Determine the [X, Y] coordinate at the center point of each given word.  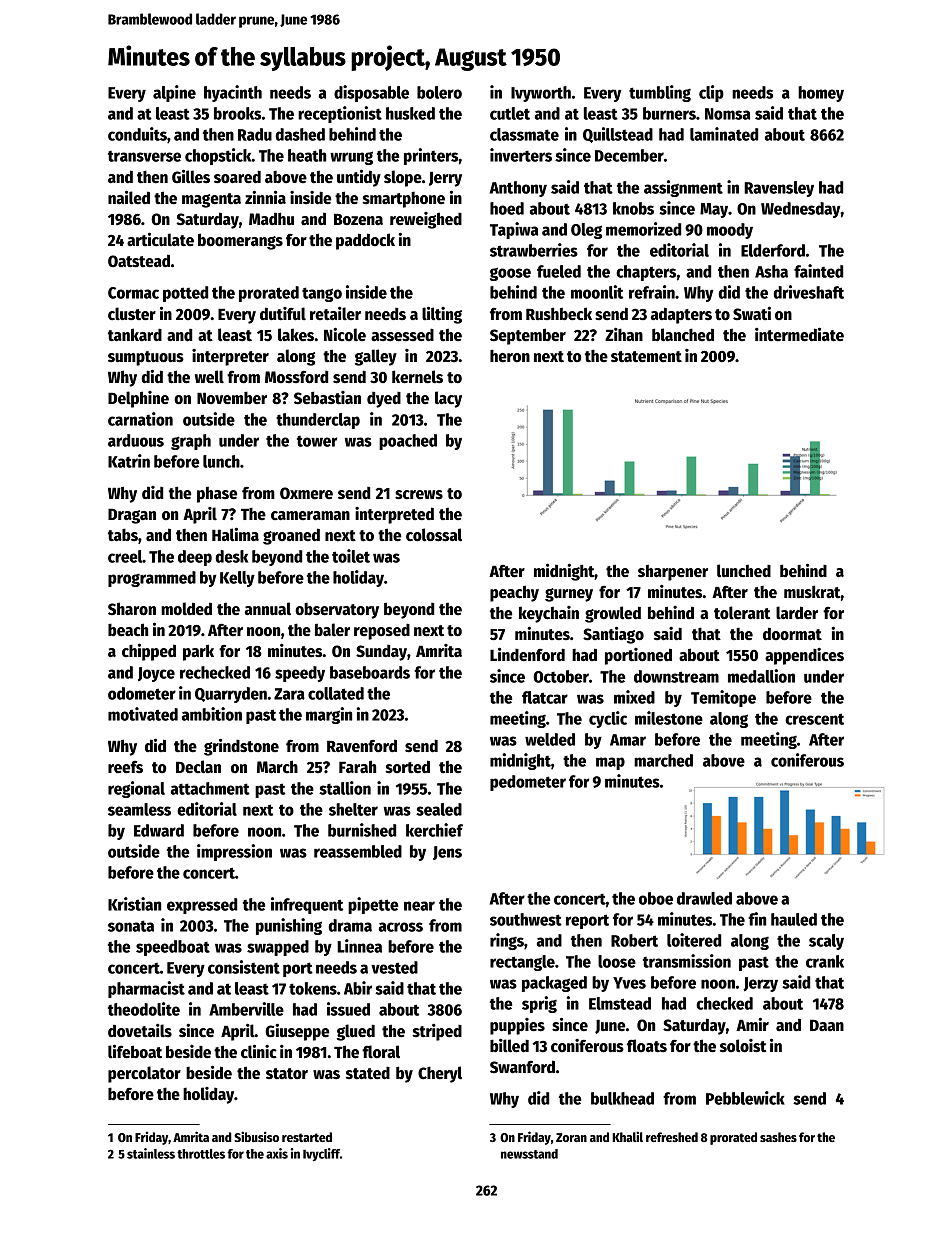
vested [394, 967]
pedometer [528, 783]
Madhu [271, 219]
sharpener [673, 573]
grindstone [241, 747]
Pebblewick [745, 1098]
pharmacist [146, 989]
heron [510, 356]
